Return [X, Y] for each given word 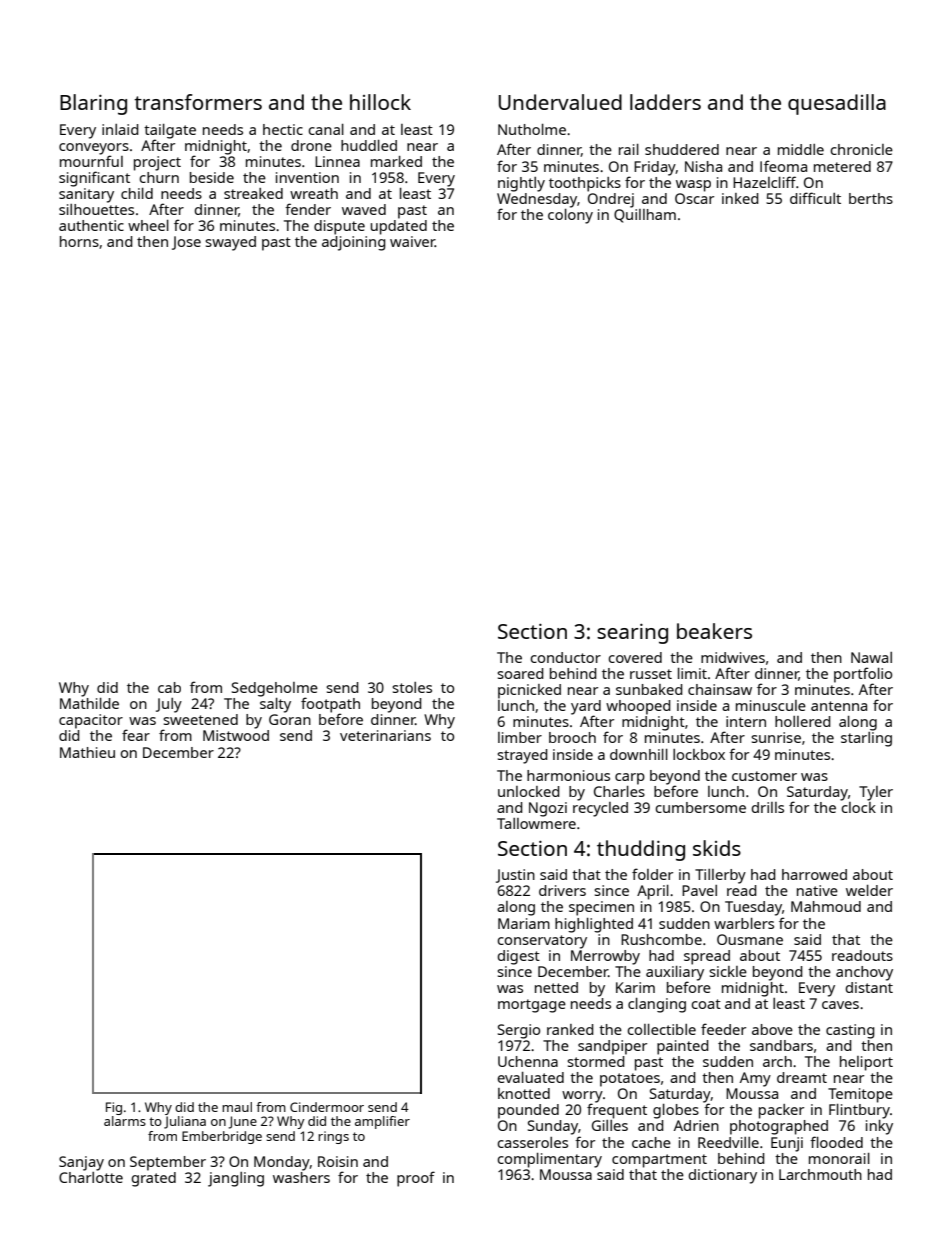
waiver [412, 241]
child [137, 193]
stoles [412, 687]
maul [237, 1107]
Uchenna [528, 1061]
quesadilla [837, 104]
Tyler [876, 793]
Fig [114, 1108]
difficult [815, 198]
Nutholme [532, 129]
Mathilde [89, 703]
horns [79, 241]
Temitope [860, 1095]
